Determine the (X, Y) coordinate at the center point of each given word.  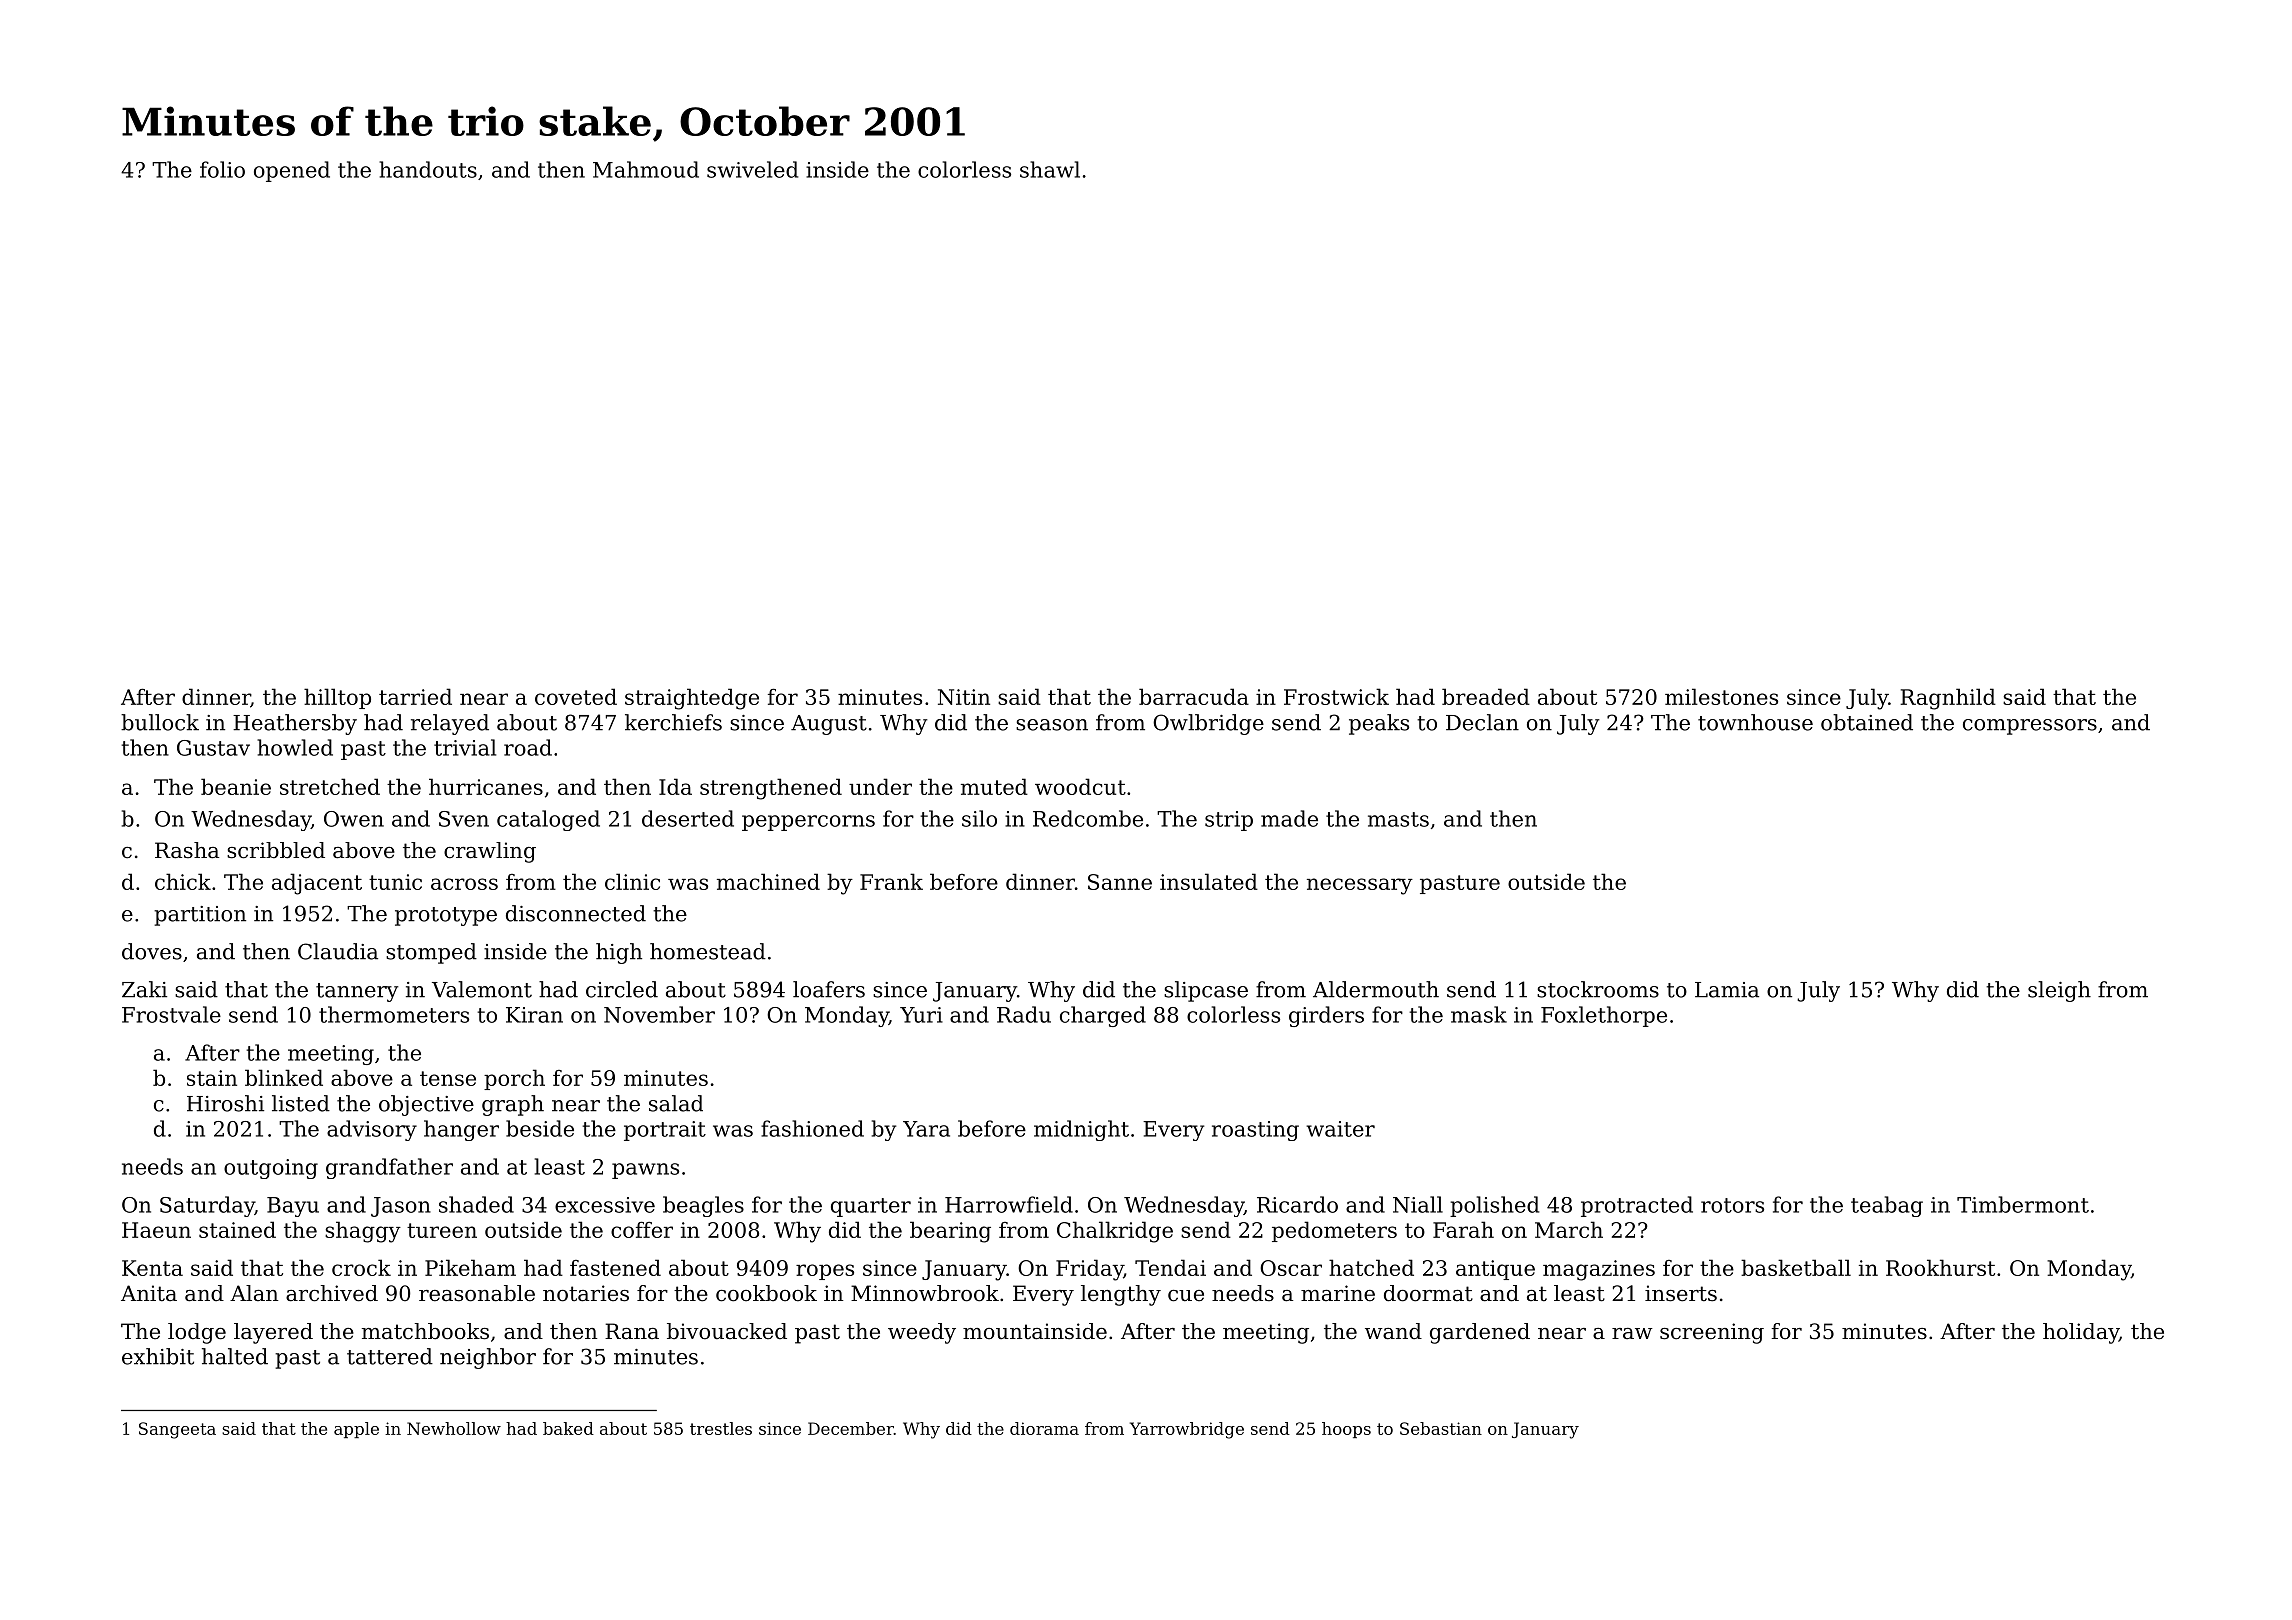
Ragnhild (1948, 699)
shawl (1050, 169)
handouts (428, 169)
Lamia (1727, 990)
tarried (415, 696)
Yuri (921, 1015)
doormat (1428, 1293)
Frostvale (171, 1014)
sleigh (2059, 991)
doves (152, 951)
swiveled (752, 169)
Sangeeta (177, 1430)
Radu (1024, 1014)
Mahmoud (646, 169)
